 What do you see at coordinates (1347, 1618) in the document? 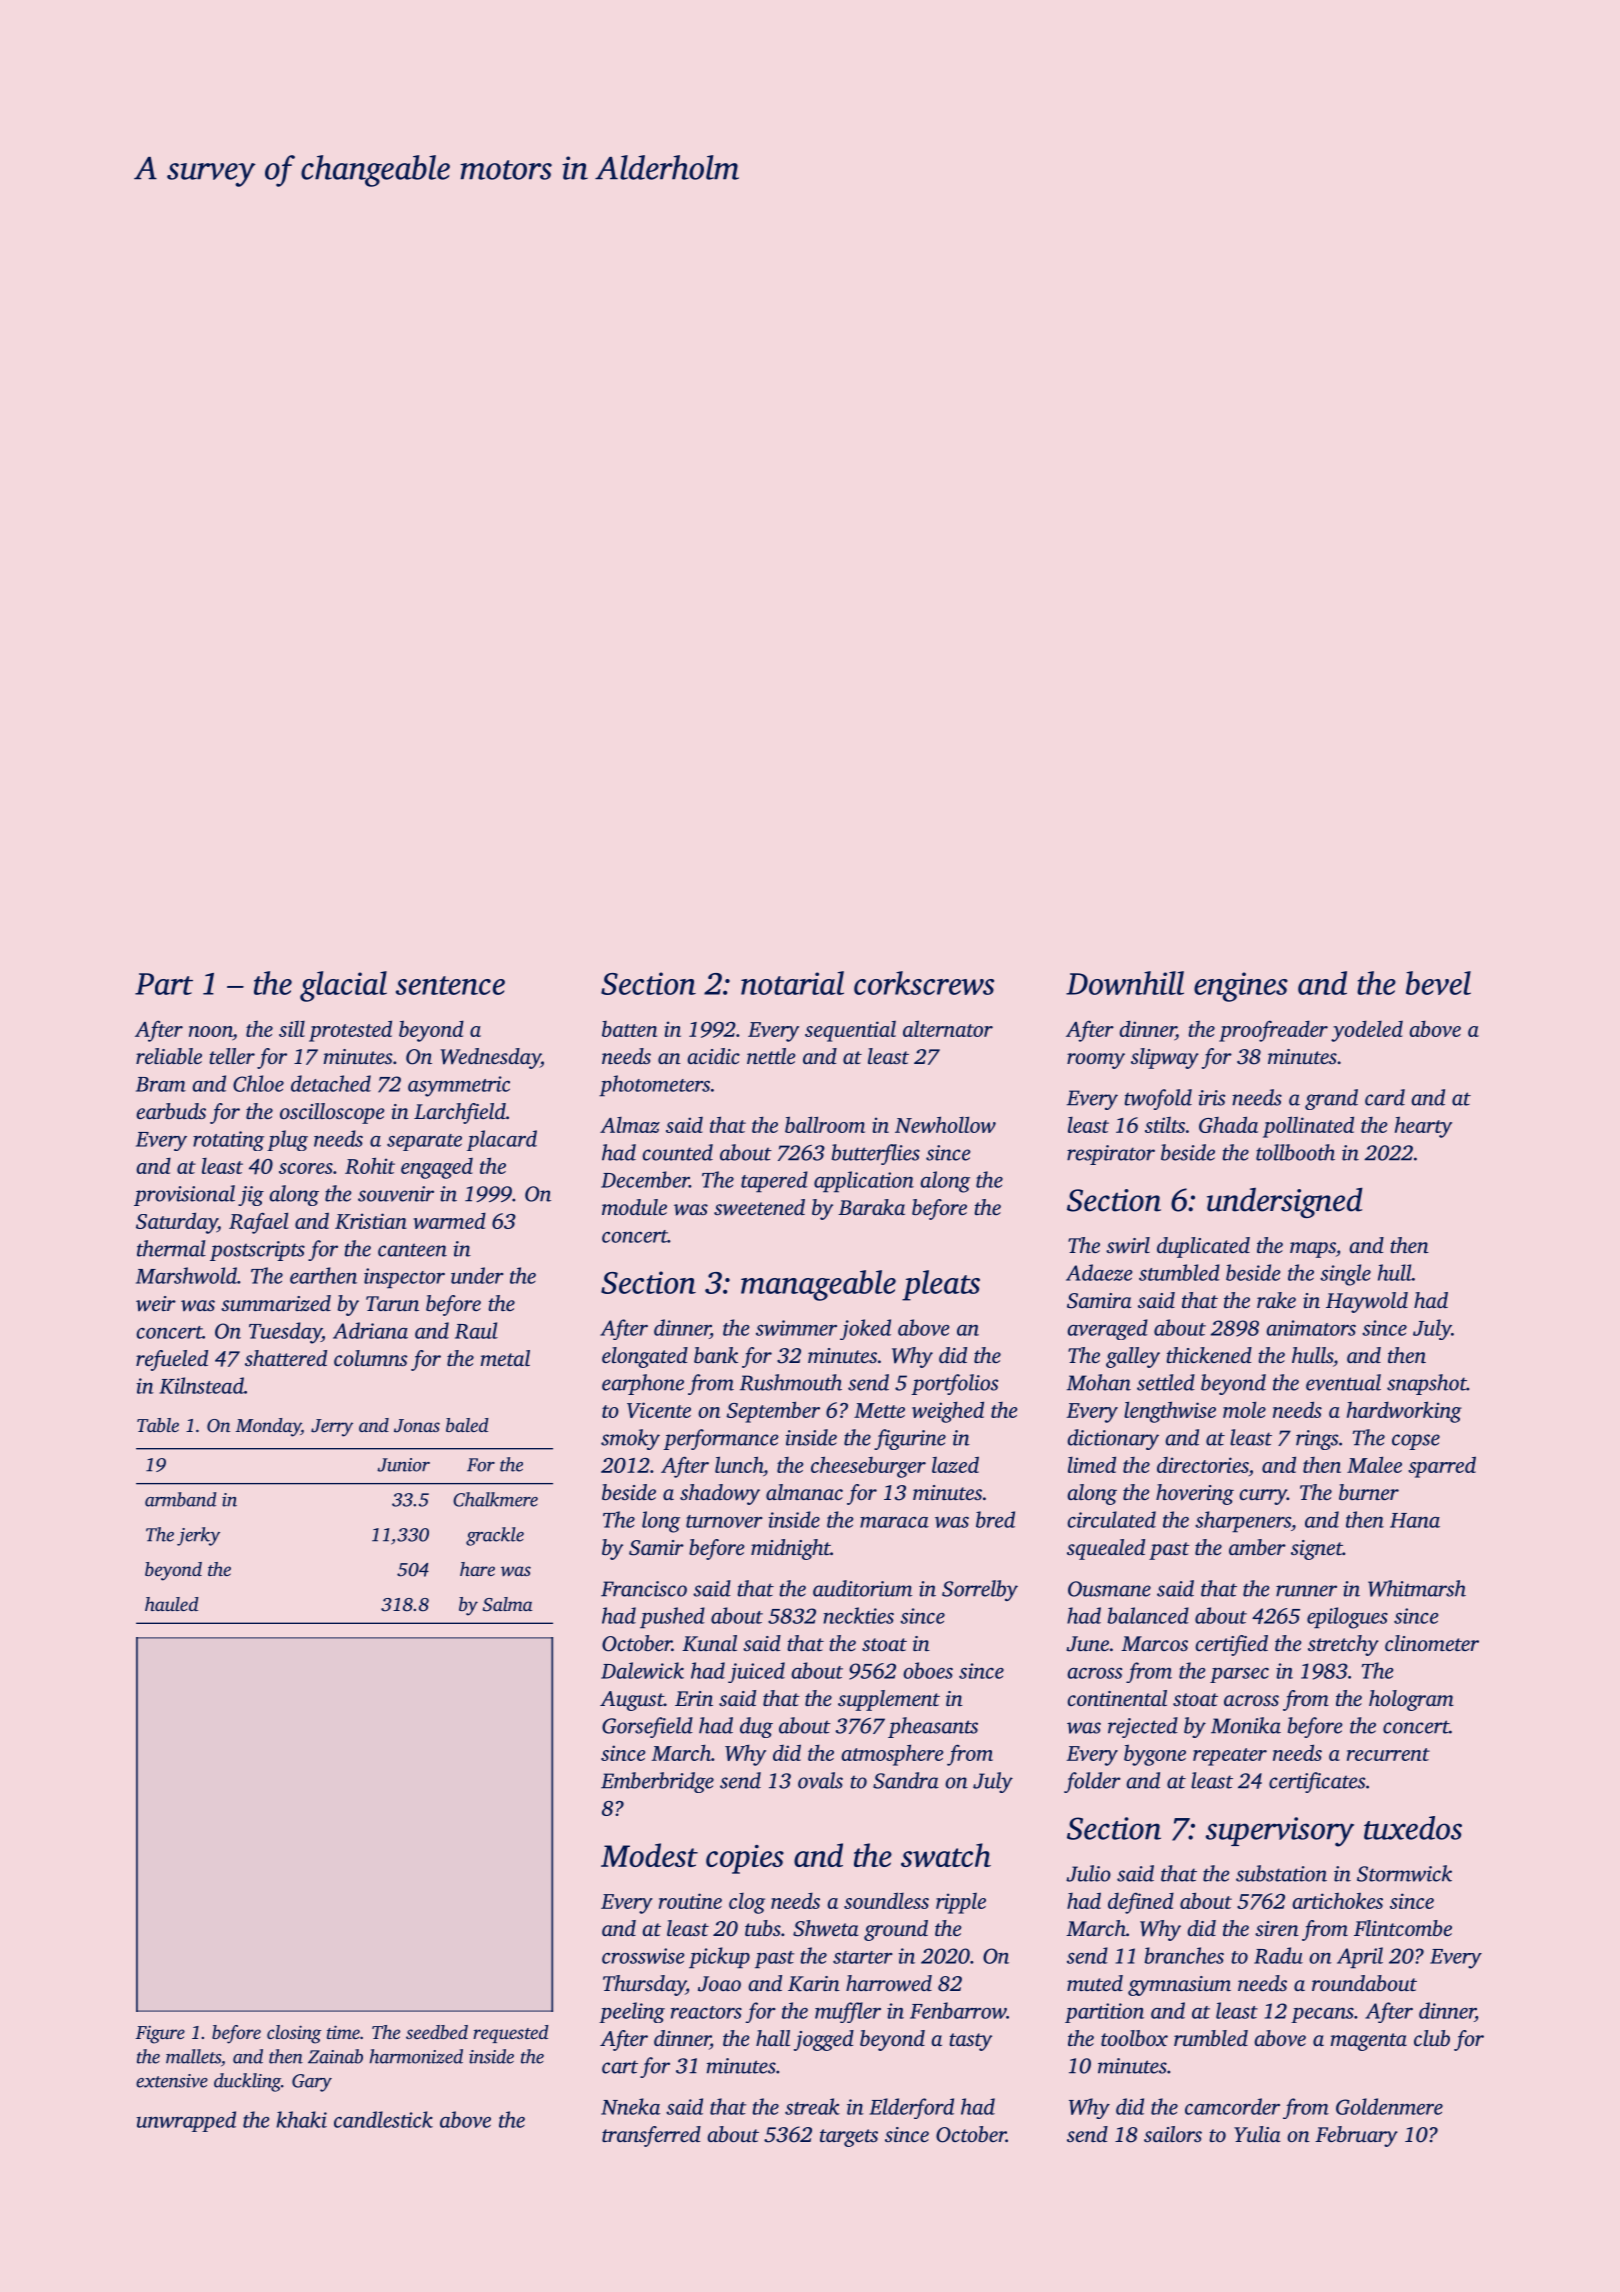
I see `epilogues` at bounding box center [1347, 1618].
